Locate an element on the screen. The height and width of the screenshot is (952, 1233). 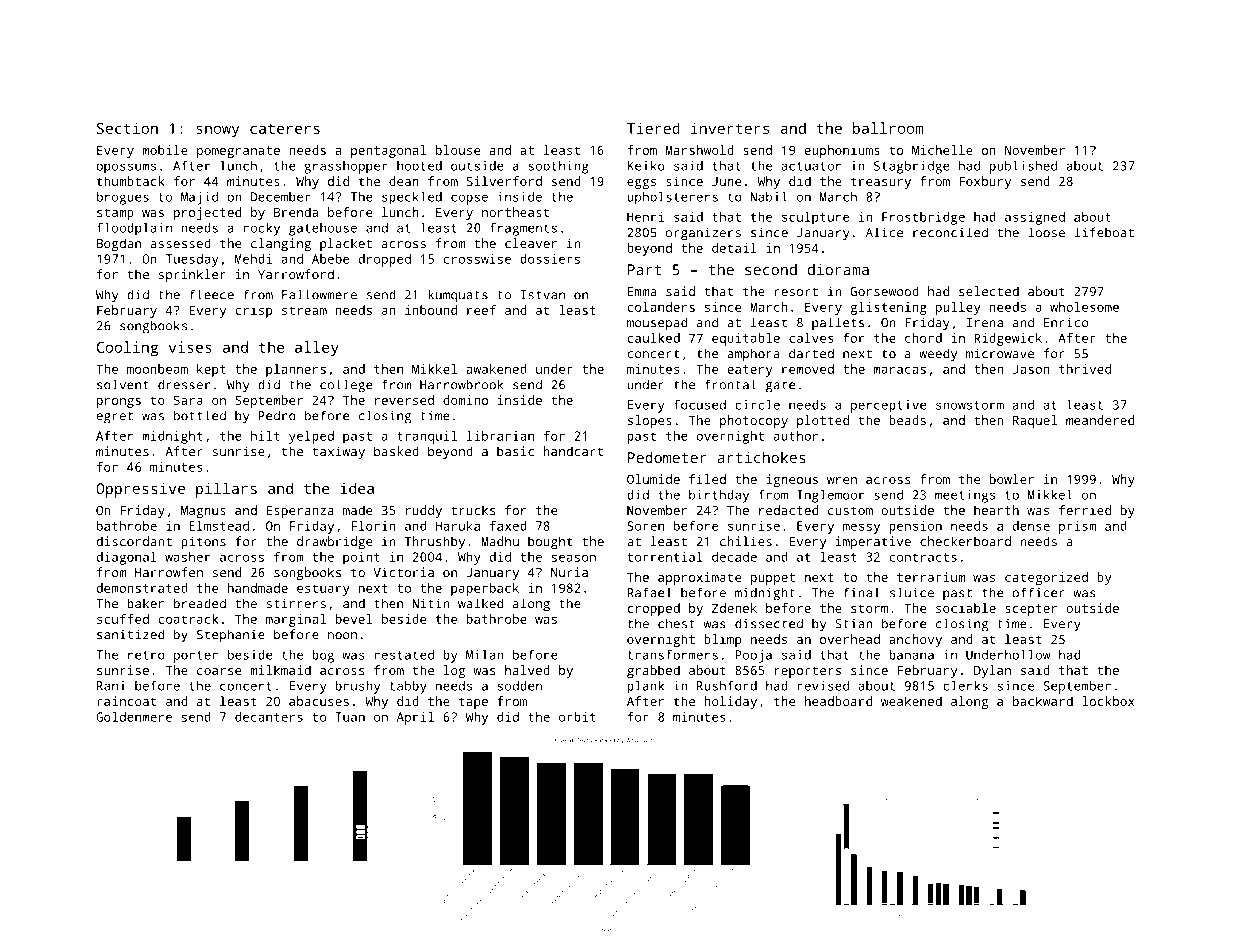
scuffed is located at coordinates (123, 619).
